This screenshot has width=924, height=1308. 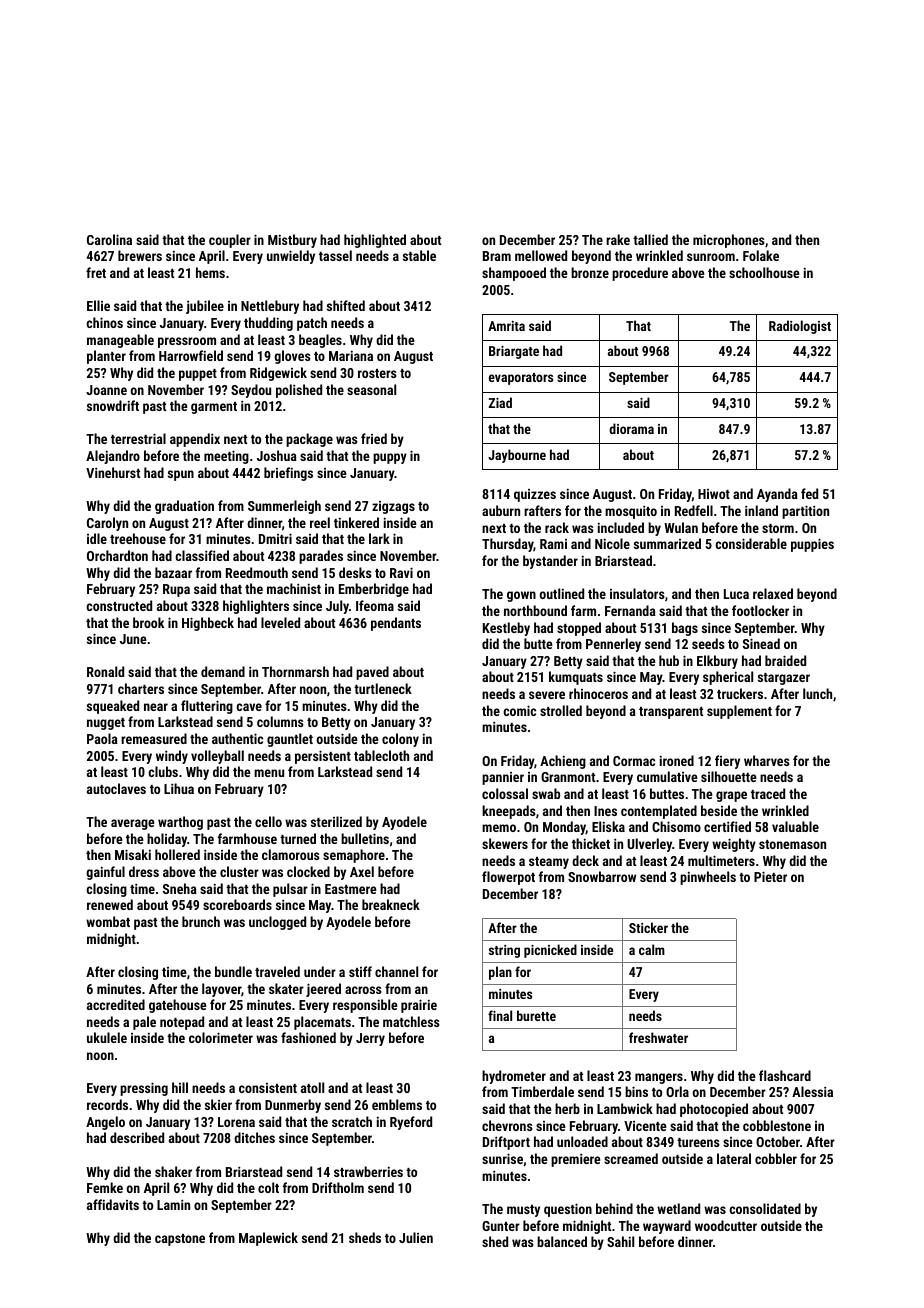 I want to click on records, so click(x=107, y=1104).
